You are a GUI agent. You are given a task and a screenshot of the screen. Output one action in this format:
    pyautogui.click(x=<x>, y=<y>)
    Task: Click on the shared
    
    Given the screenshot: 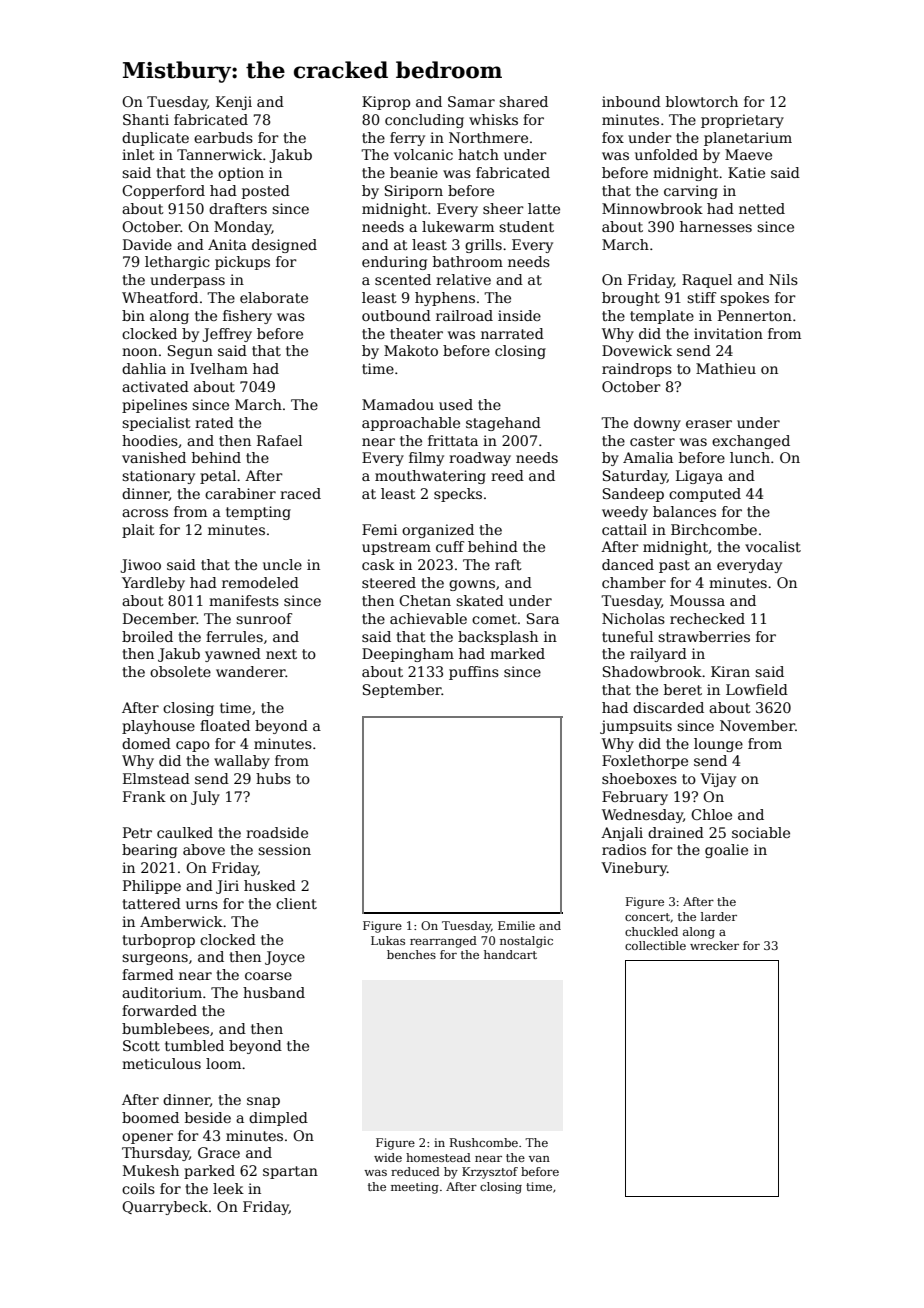 What is the action you would take?
    pyautogui.click(x=523, y=101)
